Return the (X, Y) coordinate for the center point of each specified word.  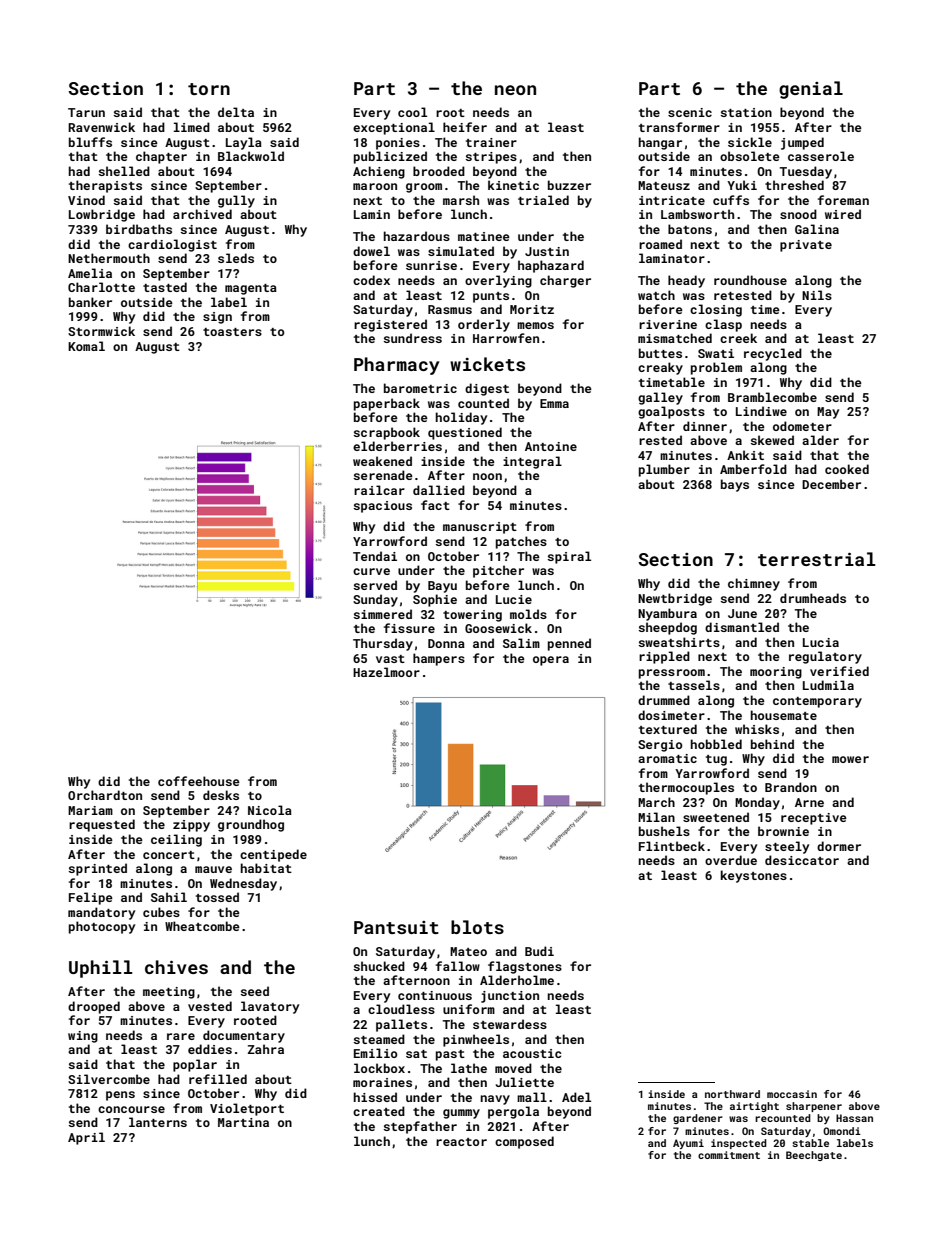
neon (515, 90)
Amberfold (753, 469)
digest (487, 389)
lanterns (158, 1122)
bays (735, 485)
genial (811, 90)
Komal (86, 346)
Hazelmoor (386, 672)
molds (528, 614)
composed (524, 1142)
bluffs (90, 142)
